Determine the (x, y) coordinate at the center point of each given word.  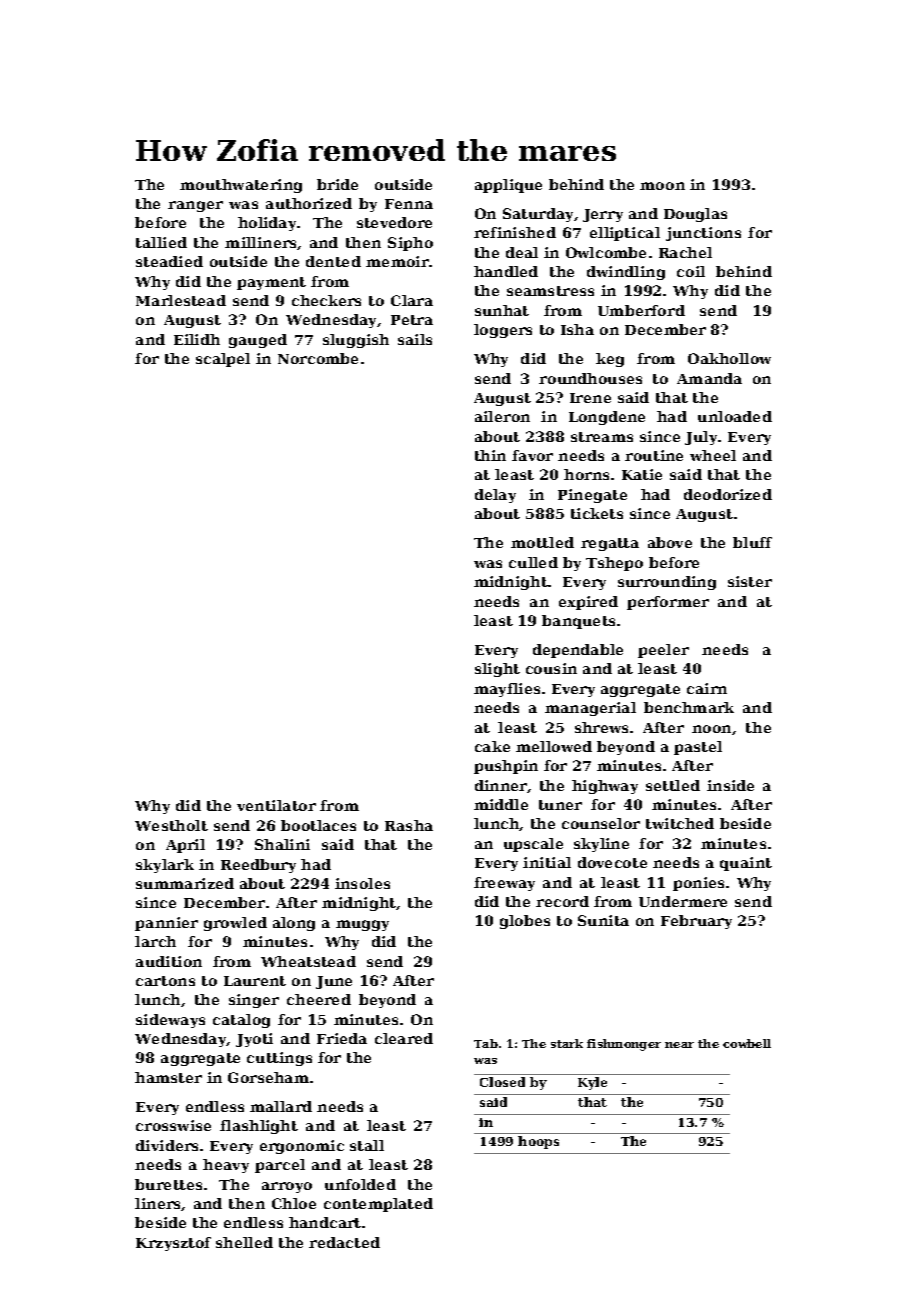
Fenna (409, 204)
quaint (746, 864)
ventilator (276, 805)
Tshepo (614, 564)
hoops (538, 1142)
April (185, 846)
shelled (244, 1242)
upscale (533, 845)
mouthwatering (241, 186)
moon (662, 186)
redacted (344, 1242)
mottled (542, 542)
